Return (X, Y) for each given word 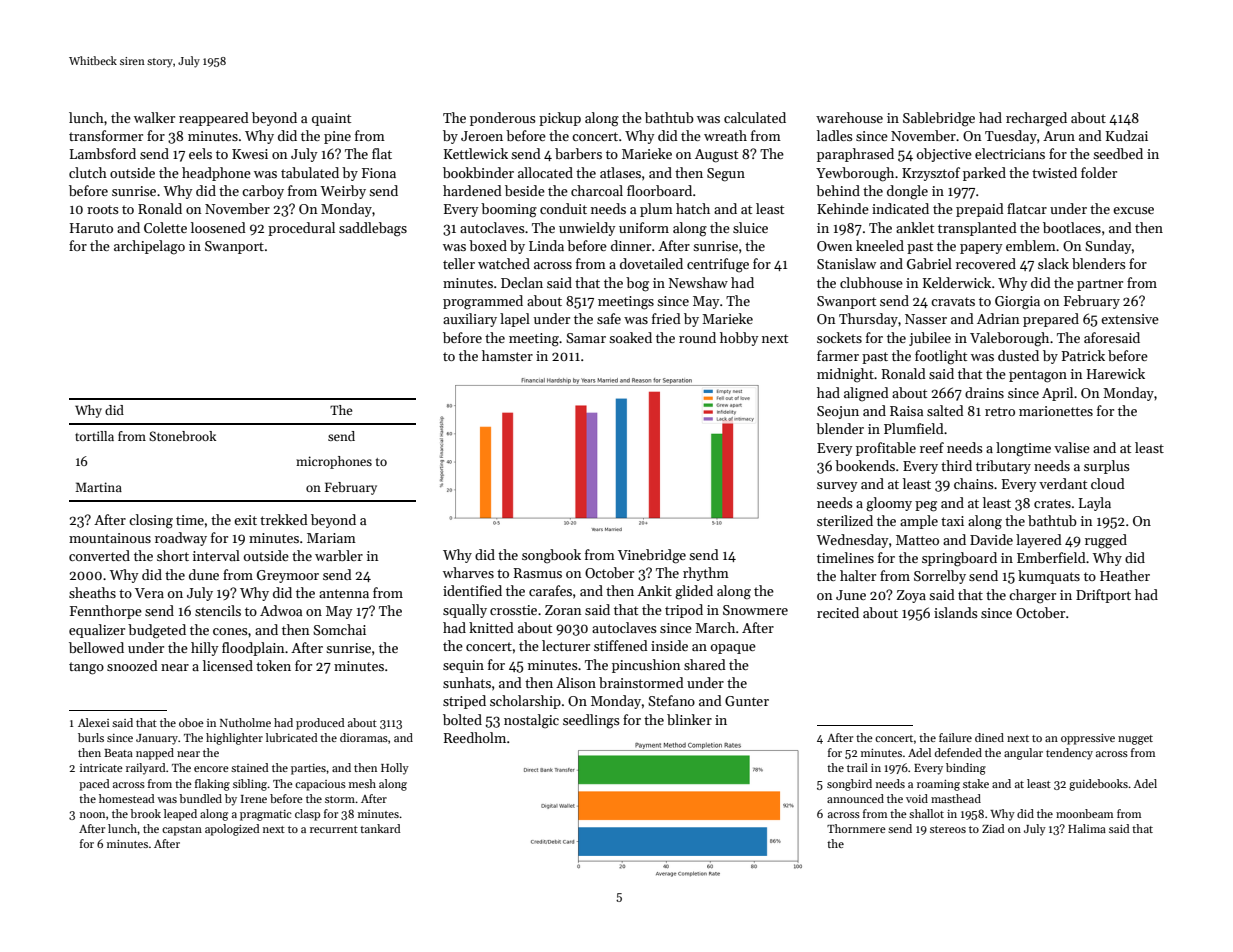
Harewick (1116, 373)
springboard (959, 559)
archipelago (149, 247)
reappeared (214, 119)
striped (464, 702)
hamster (507, 355)
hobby (739, 339)
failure (955, 737)
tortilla (94, 436)
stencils (218, 610)
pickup (560, 119)
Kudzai (1127, 135)
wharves (468, 572)
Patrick (1083, 355)
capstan (182, 831)
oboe (191, 722)
